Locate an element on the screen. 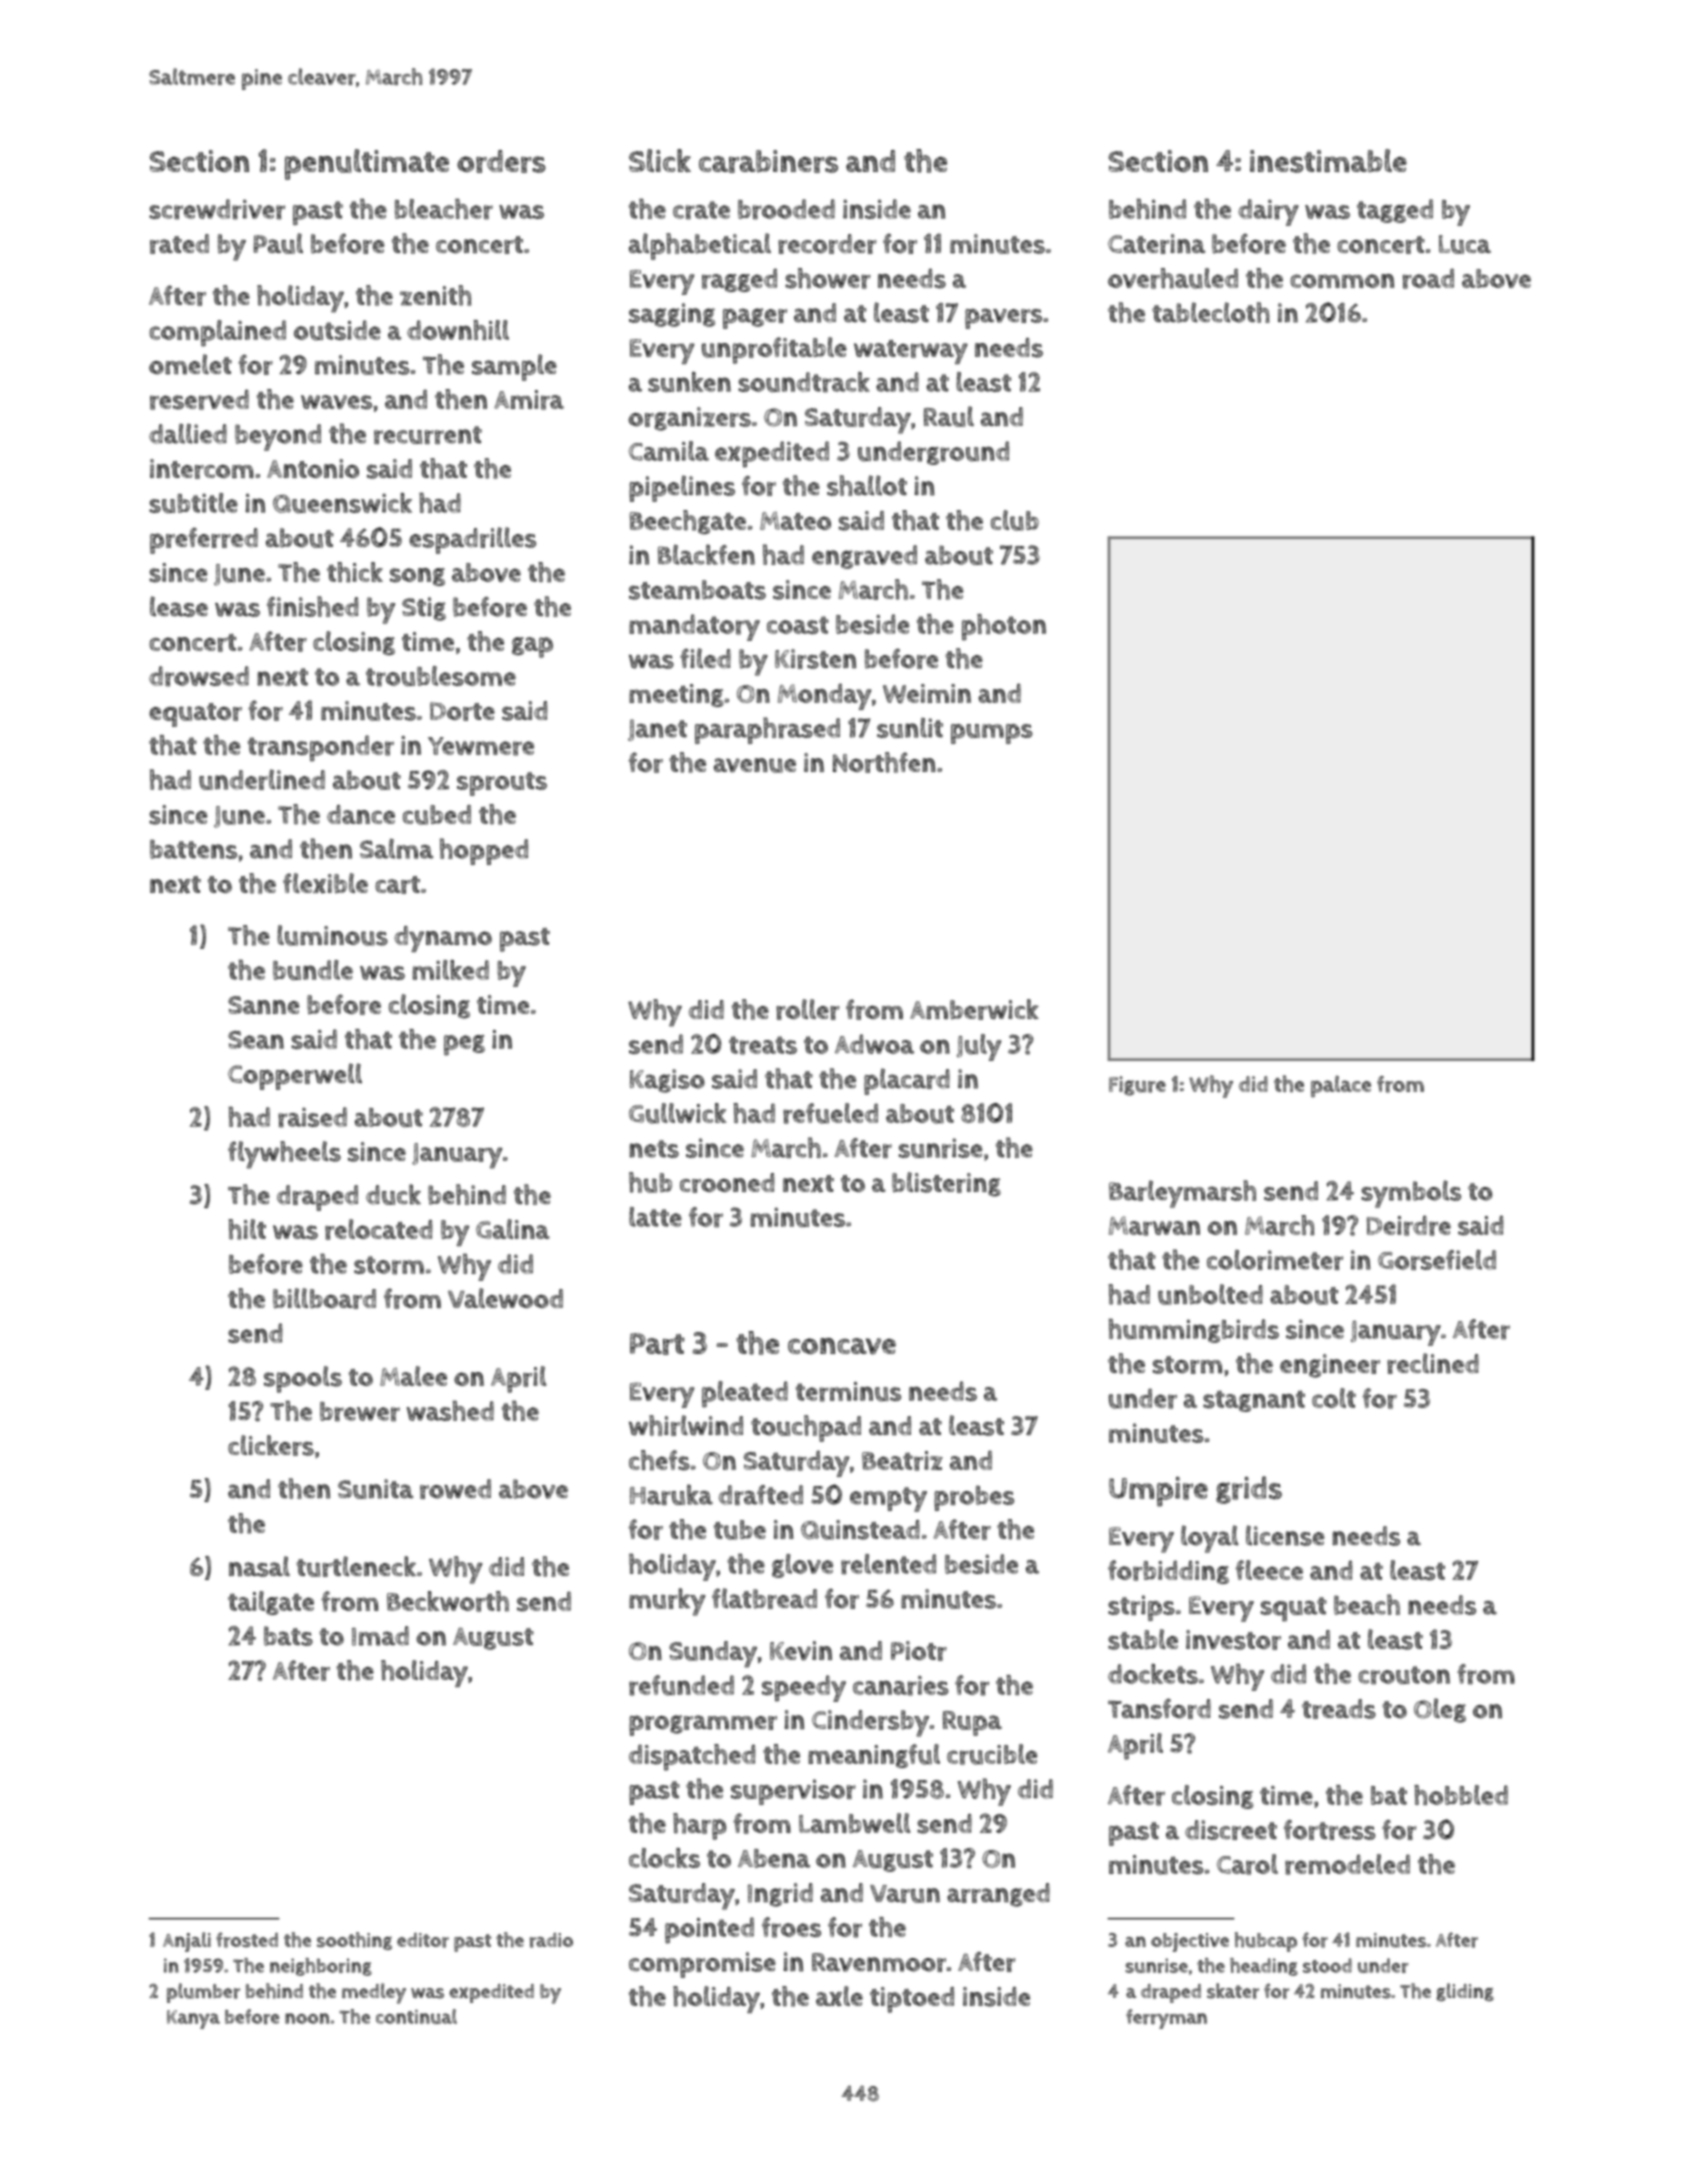 The width and height of the screenshot is (1683, 2178). hopped is located at coordinates (484, 851).
